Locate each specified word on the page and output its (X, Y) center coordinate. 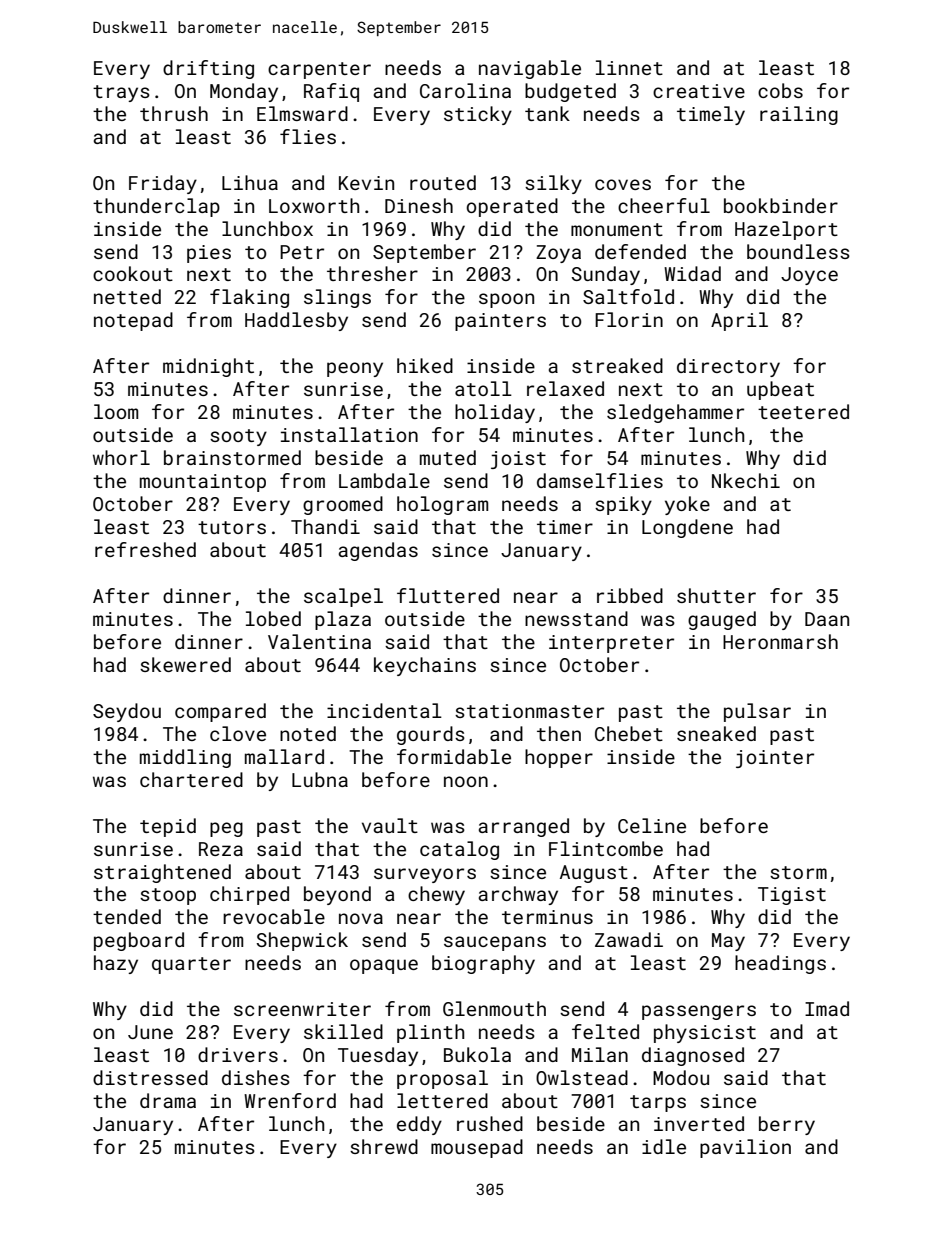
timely (711, 115)
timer (565, 527)
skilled (343, 1031)
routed (443, 182)
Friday (163, 184)
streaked (617, 365)
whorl (121, 457)
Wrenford (290, 1100)
